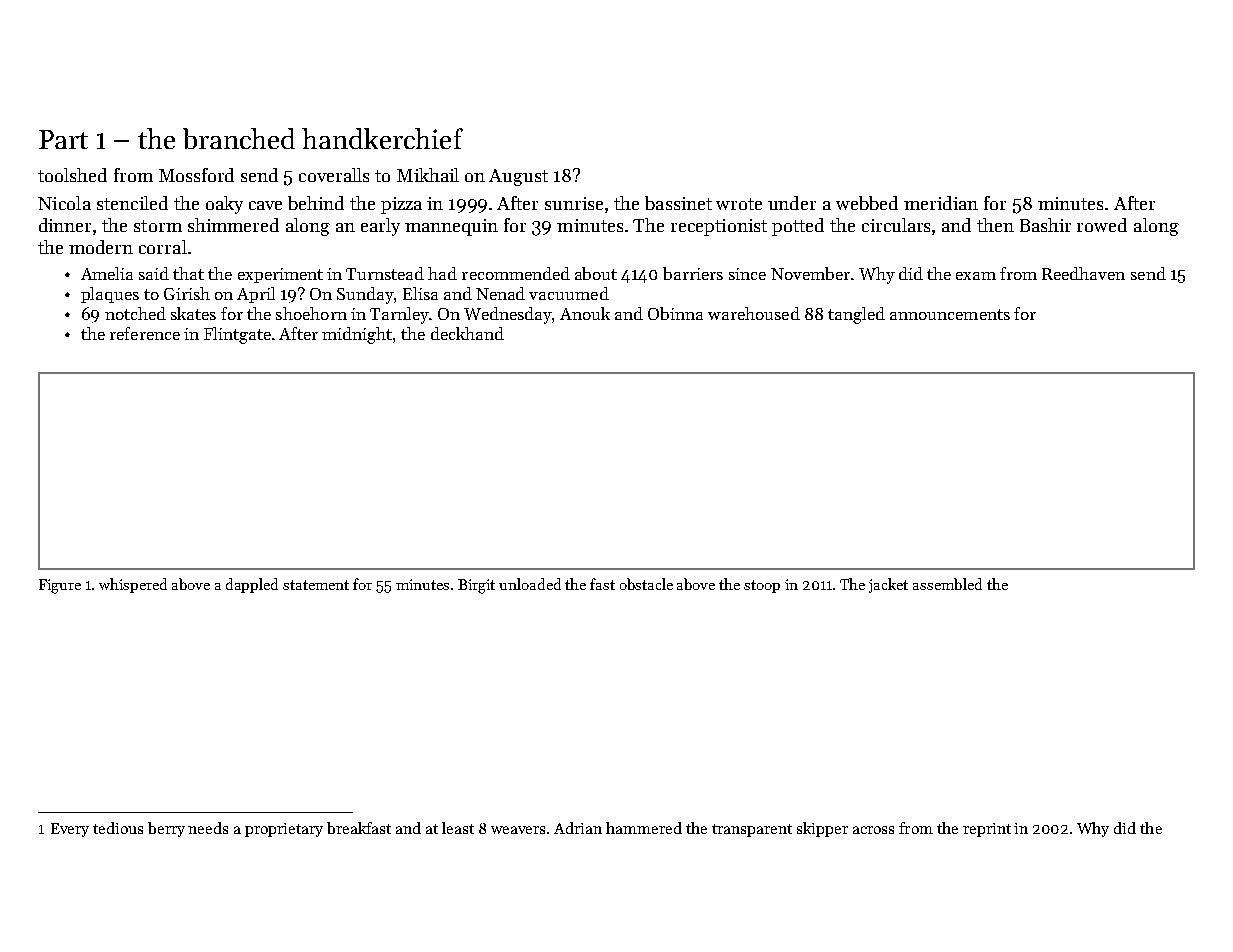 The image size is (1233, 952). I want to click on whispered, so click(133, 585).
